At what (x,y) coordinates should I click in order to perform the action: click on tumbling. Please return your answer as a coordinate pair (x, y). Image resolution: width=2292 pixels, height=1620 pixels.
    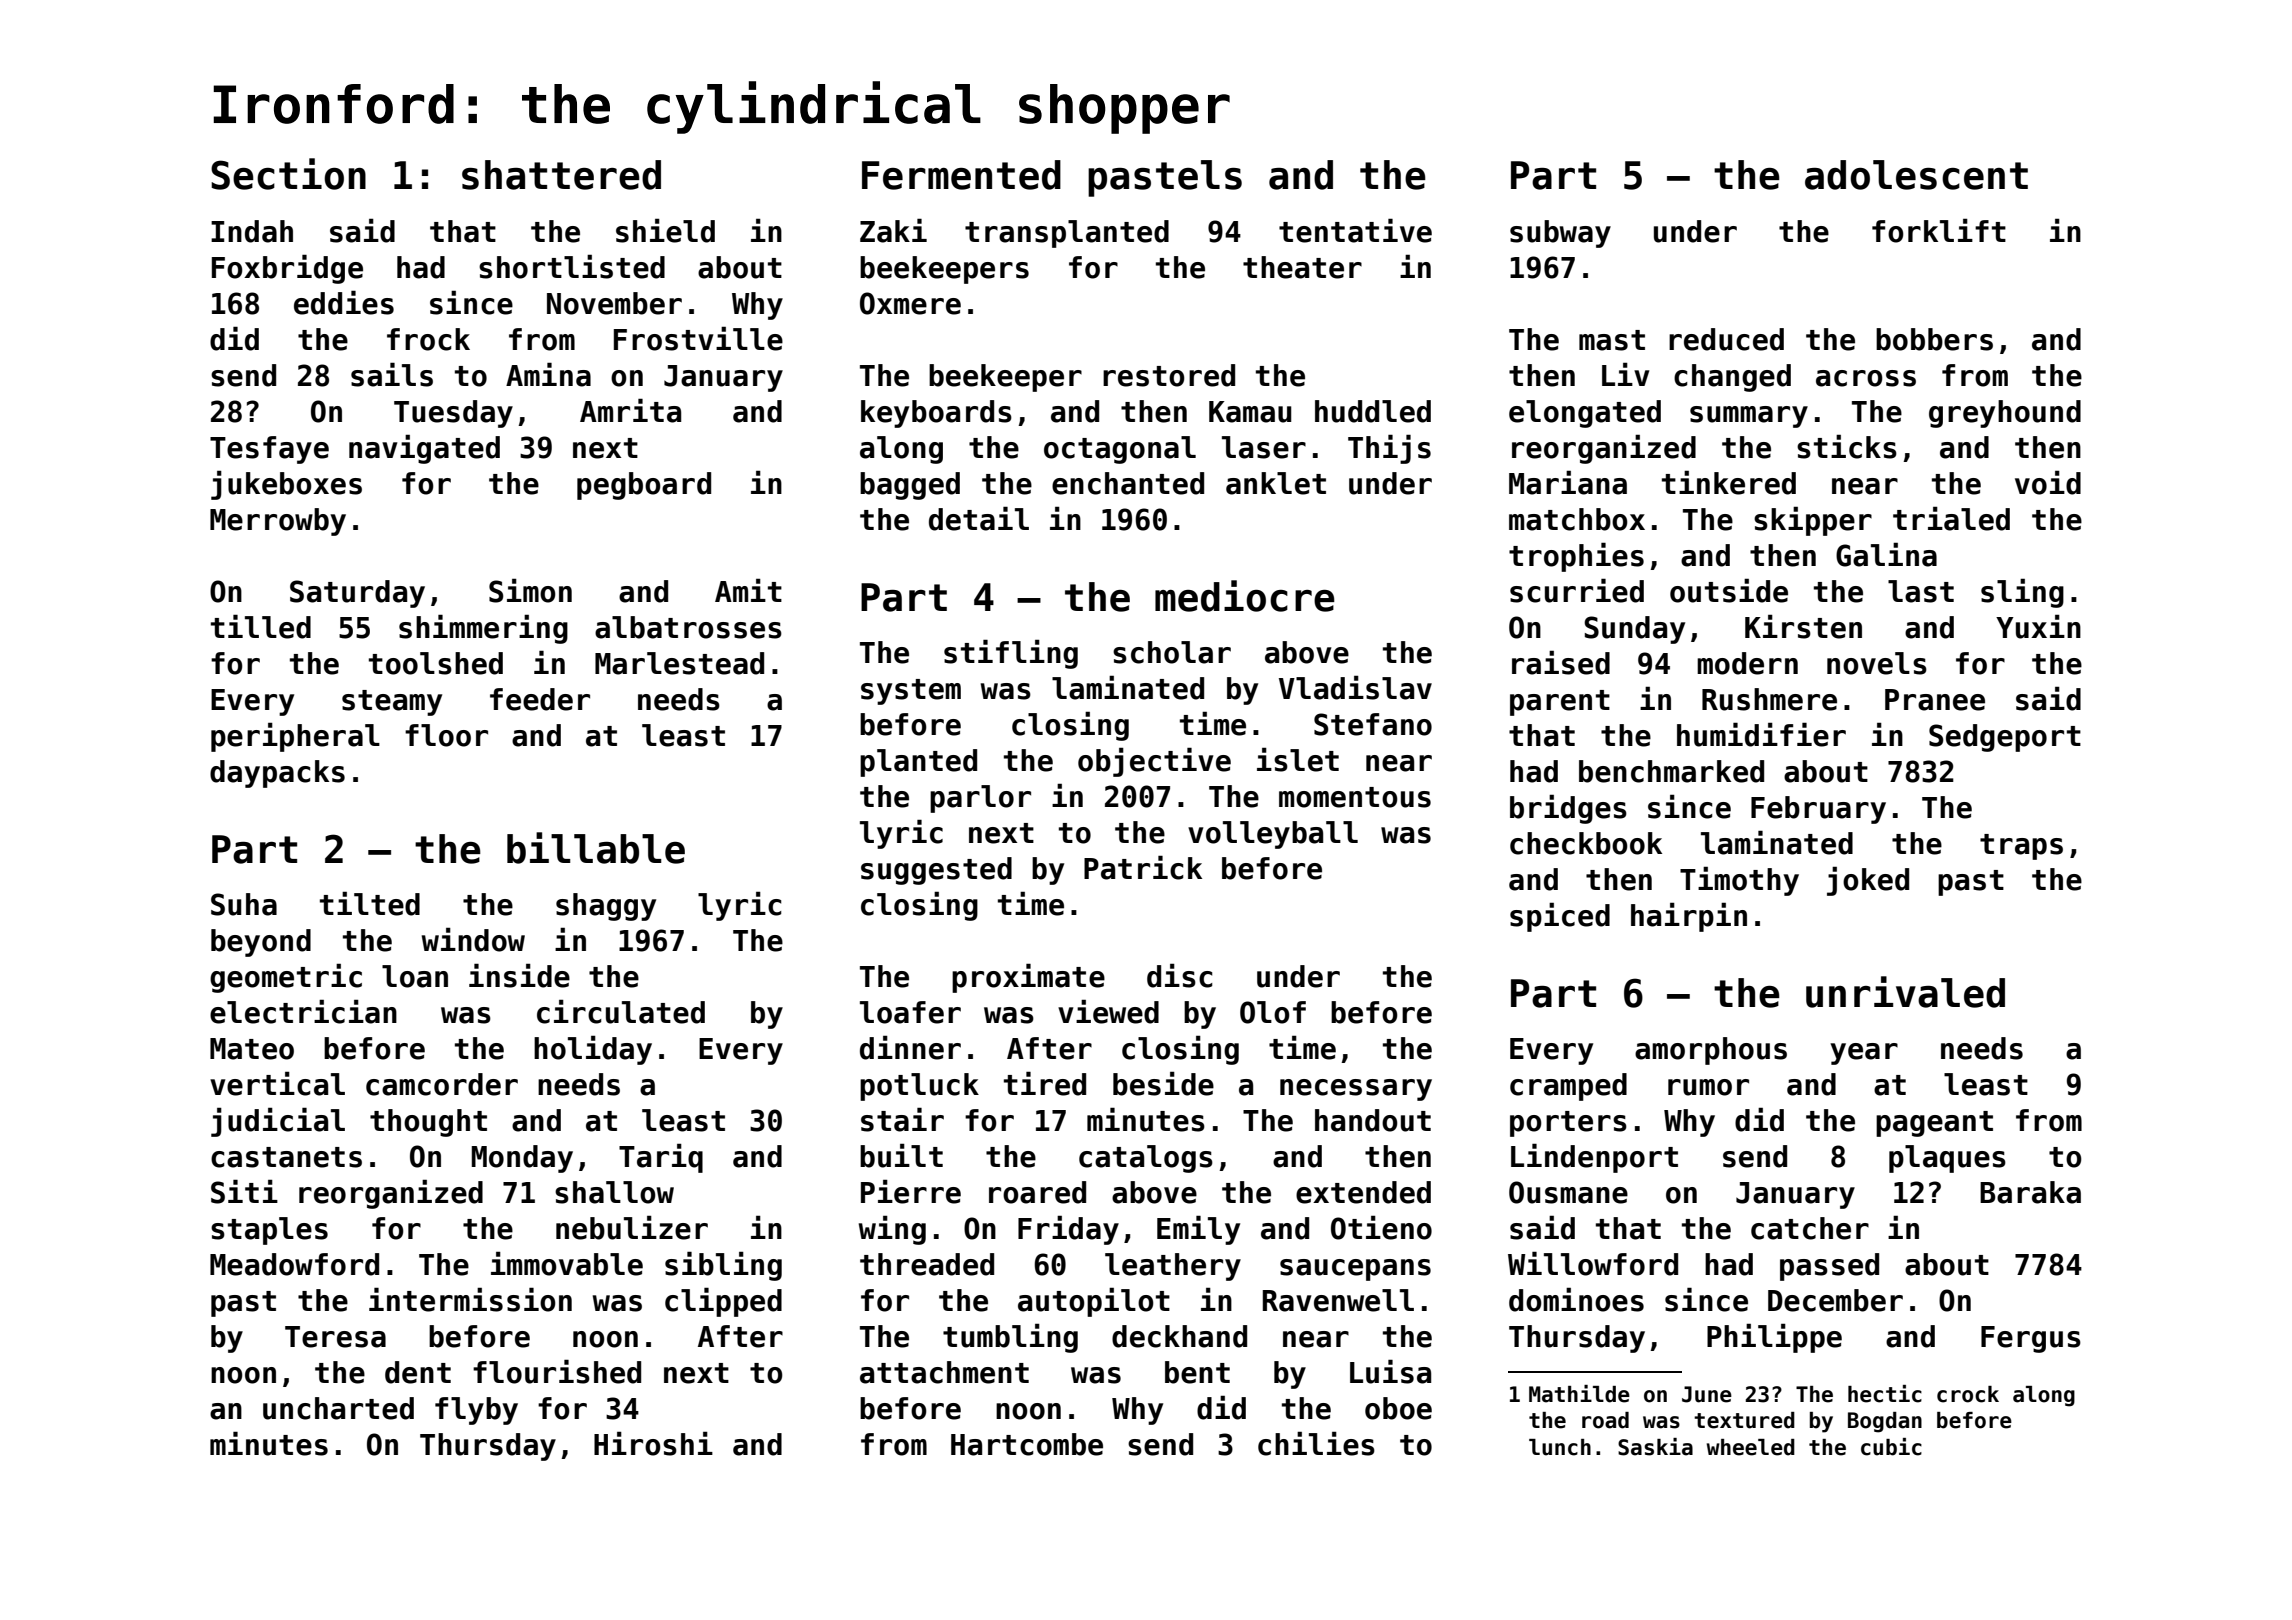
    Looking at the image, I should click on (1010, 1338).
